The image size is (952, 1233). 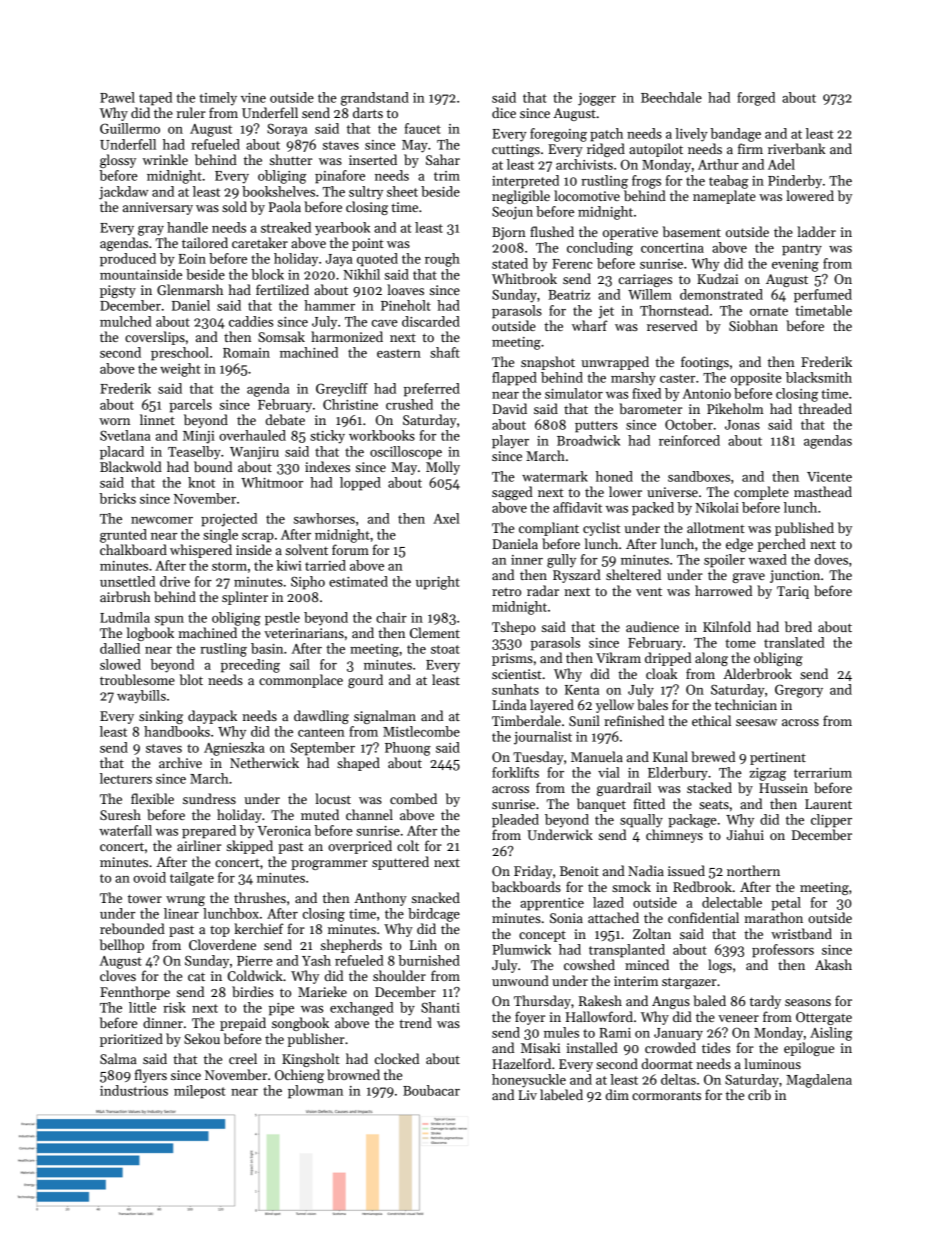 What do you see at coordinates (590, 325) in the document?
I see `wharf` at bounding box center [590, 325].
